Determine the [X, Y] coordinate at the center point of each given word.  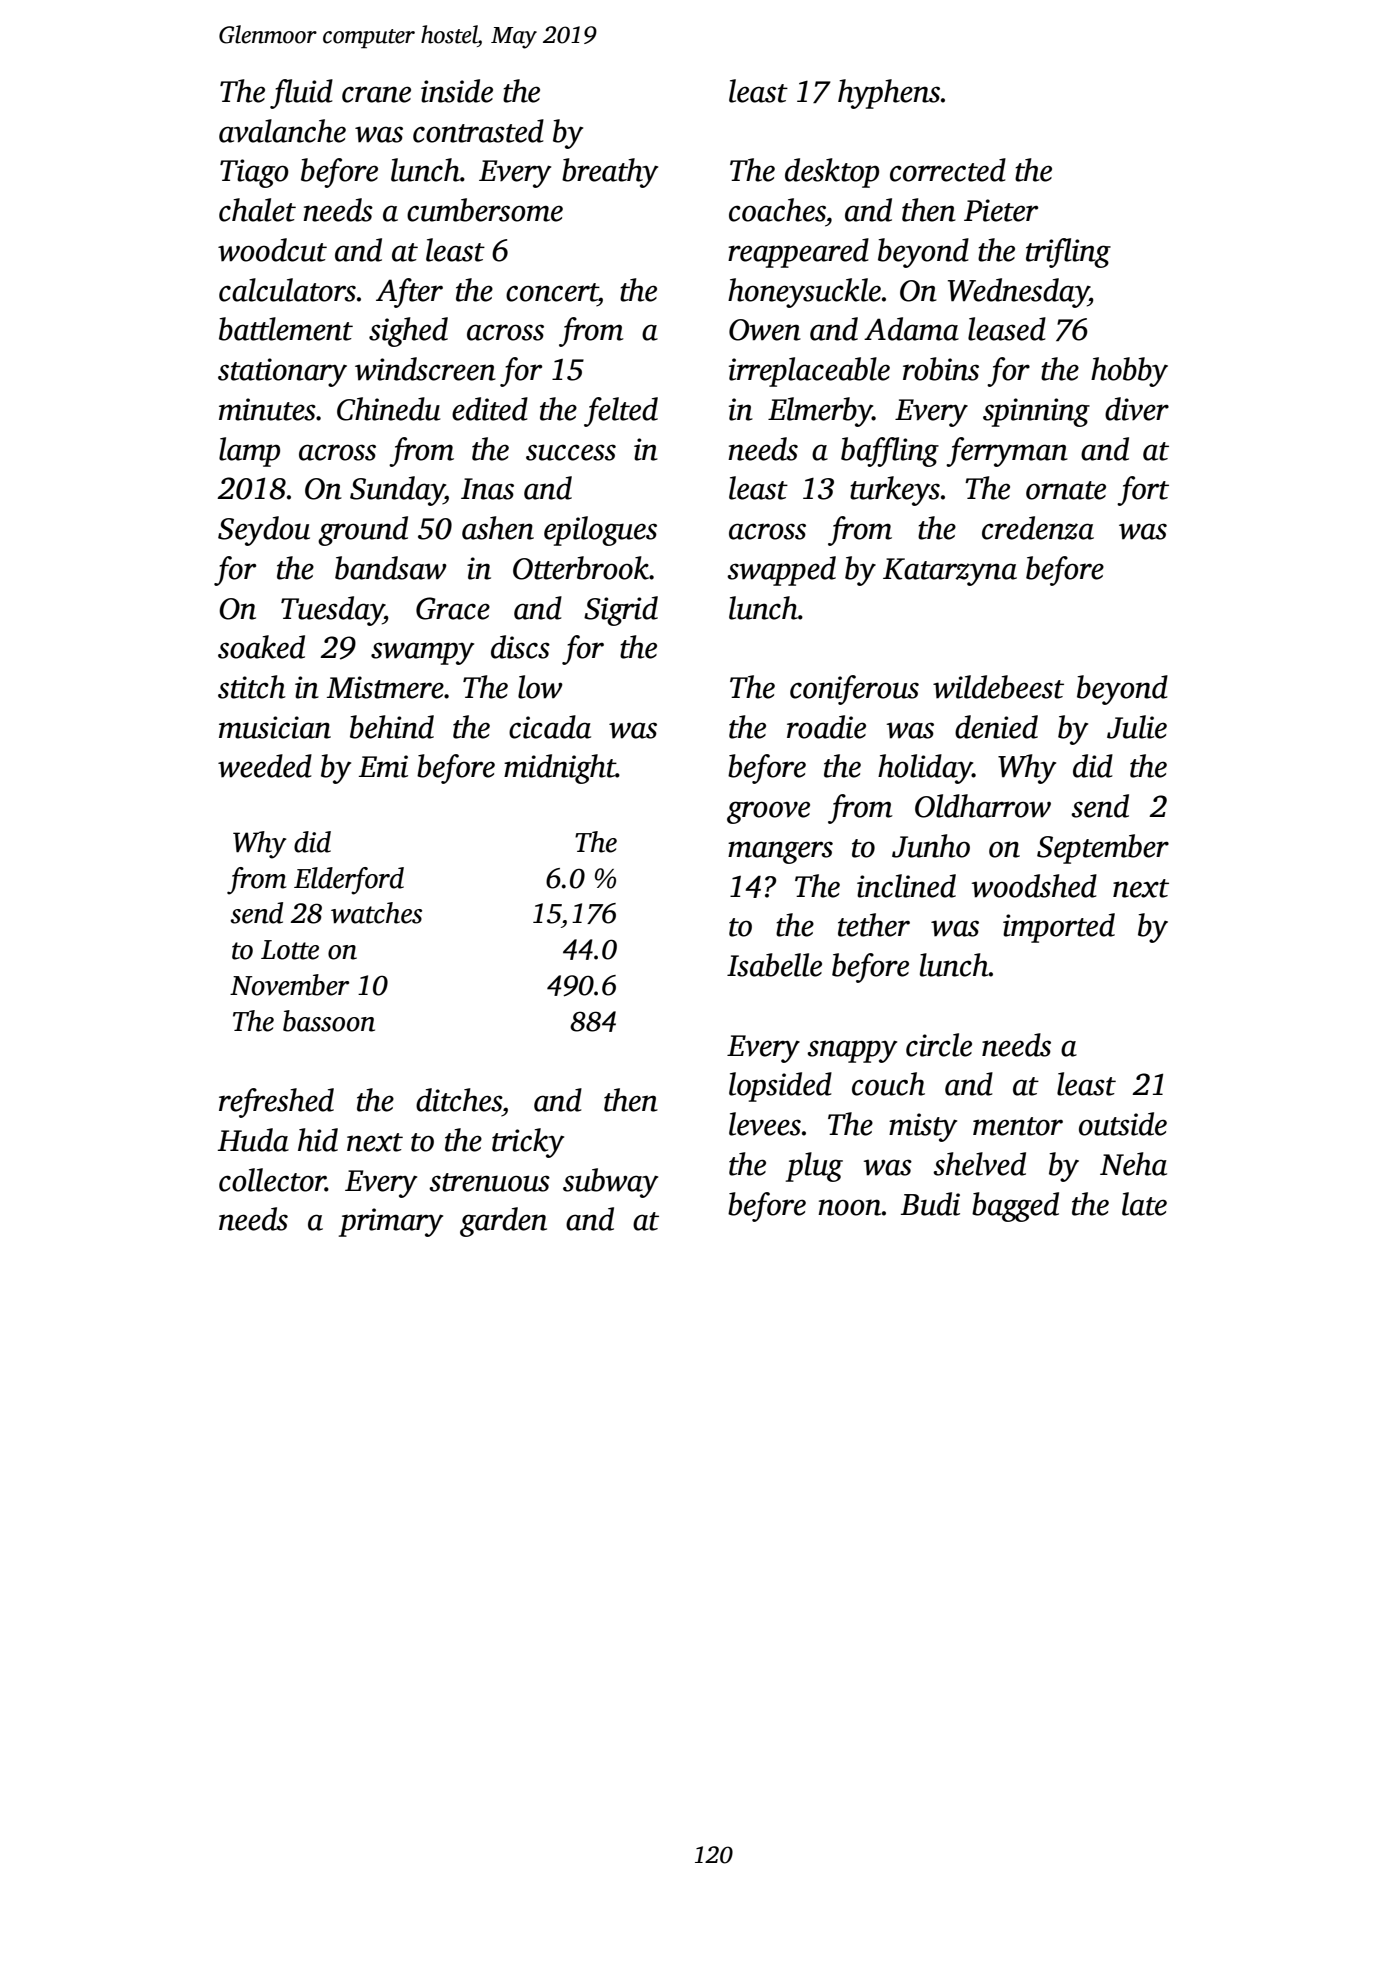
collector [272, 1180]
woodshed [1034, 886]
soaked [261, 647]
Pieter [1001, 210]
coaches [777, 210]
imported [1059, 928]
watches [376, 913]
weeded [265, 766]
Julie [1137, 727]
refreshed [276, 1103]
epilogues [600, 531]
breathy [610, 173]
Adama [911, 329]
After [409, 293]
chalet [257, 210]
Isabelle [774, 965]
